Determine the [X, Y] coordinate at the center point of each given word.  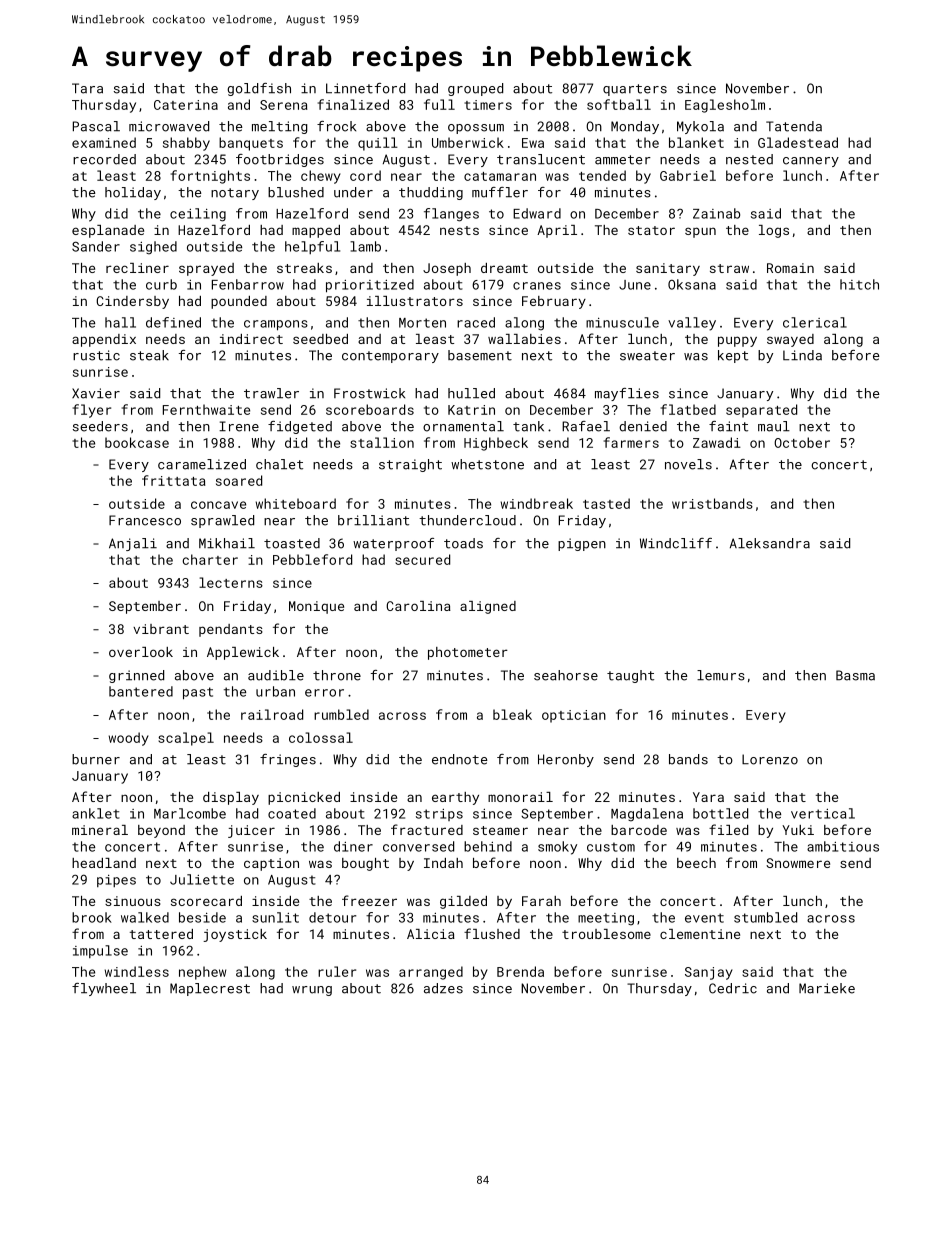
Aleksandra [770, 543]
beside [202, 917]
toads [463, 543]
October [802, 442]
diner [353, 846]
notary [235, 194]
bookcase [137, 442]
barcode [639, 830]
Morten [422, 323]
